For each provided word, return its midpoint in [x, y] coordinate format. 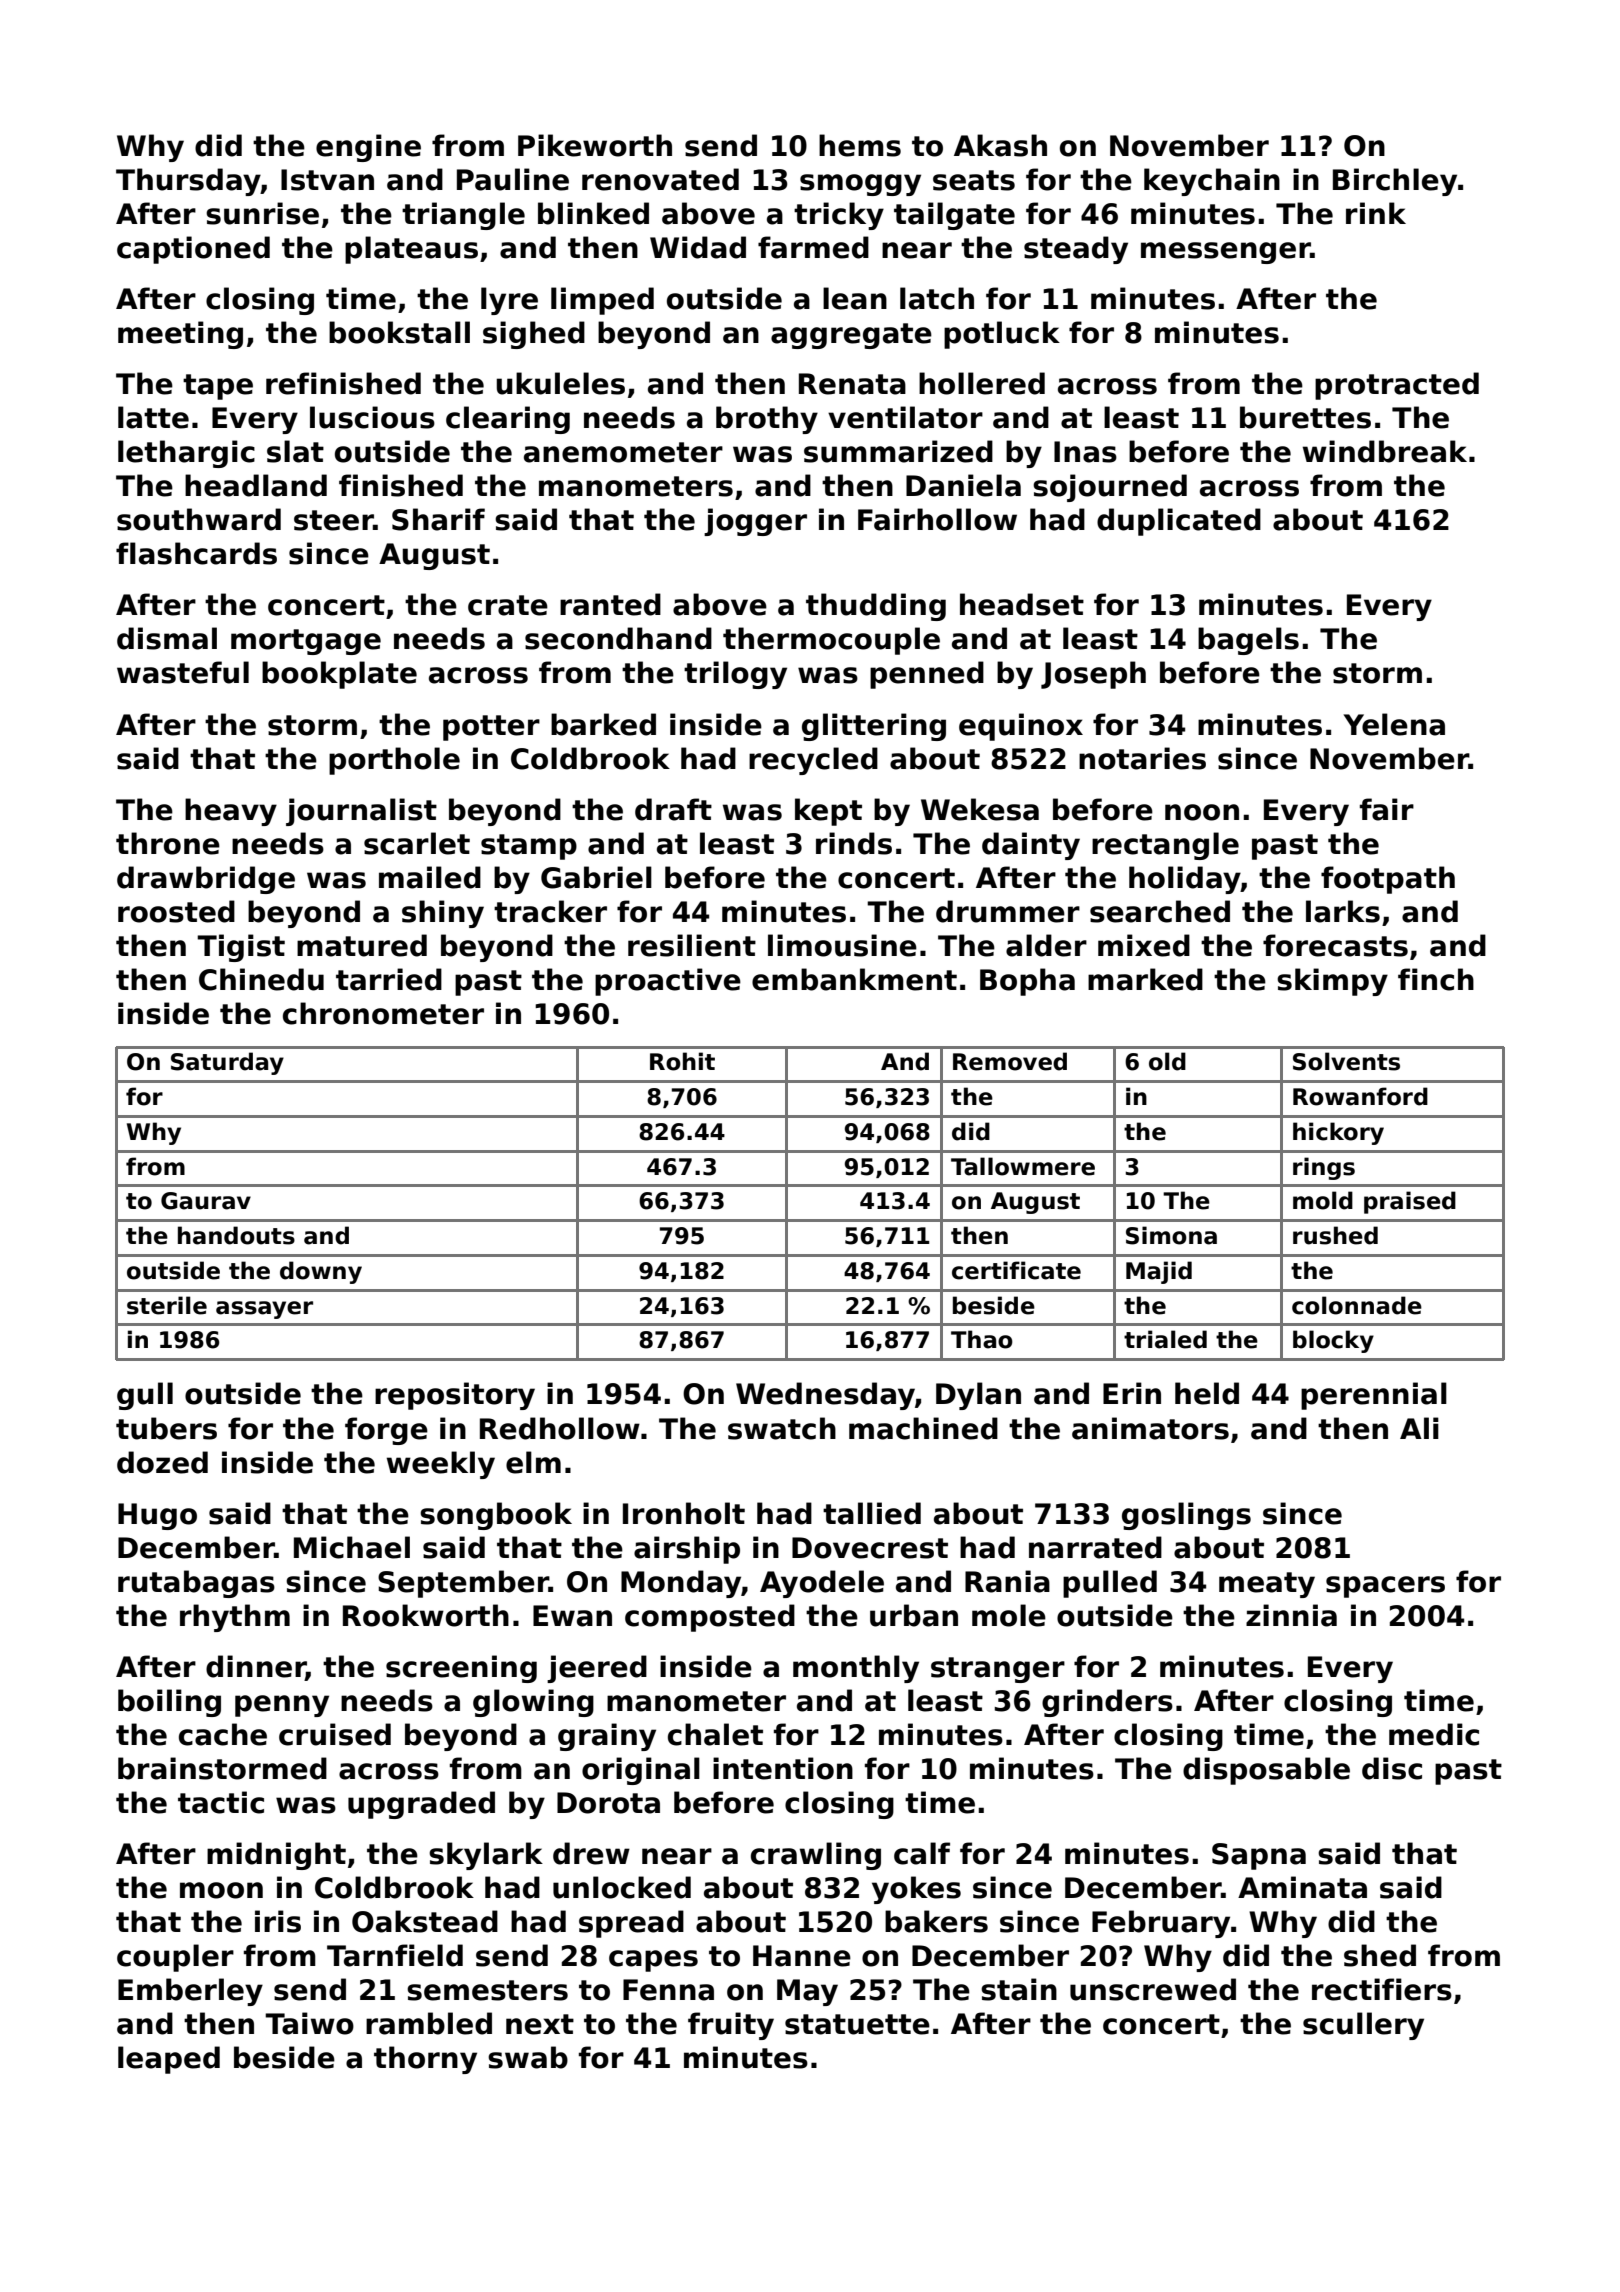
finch [1436, 979]
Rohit [682, 1061]
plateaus [411, 250]
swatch [782, 1428]
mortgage [306, 642]
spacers [1385, 1587]
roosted [176, 911]
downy [321, 1272]
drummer [1008, 911]
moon [221, 1890]
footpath [1388, 880]
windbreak [1385, 451]
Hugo [157, 1516]
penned [927, 675]
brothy [767, 420]
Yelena [1394, 724]
